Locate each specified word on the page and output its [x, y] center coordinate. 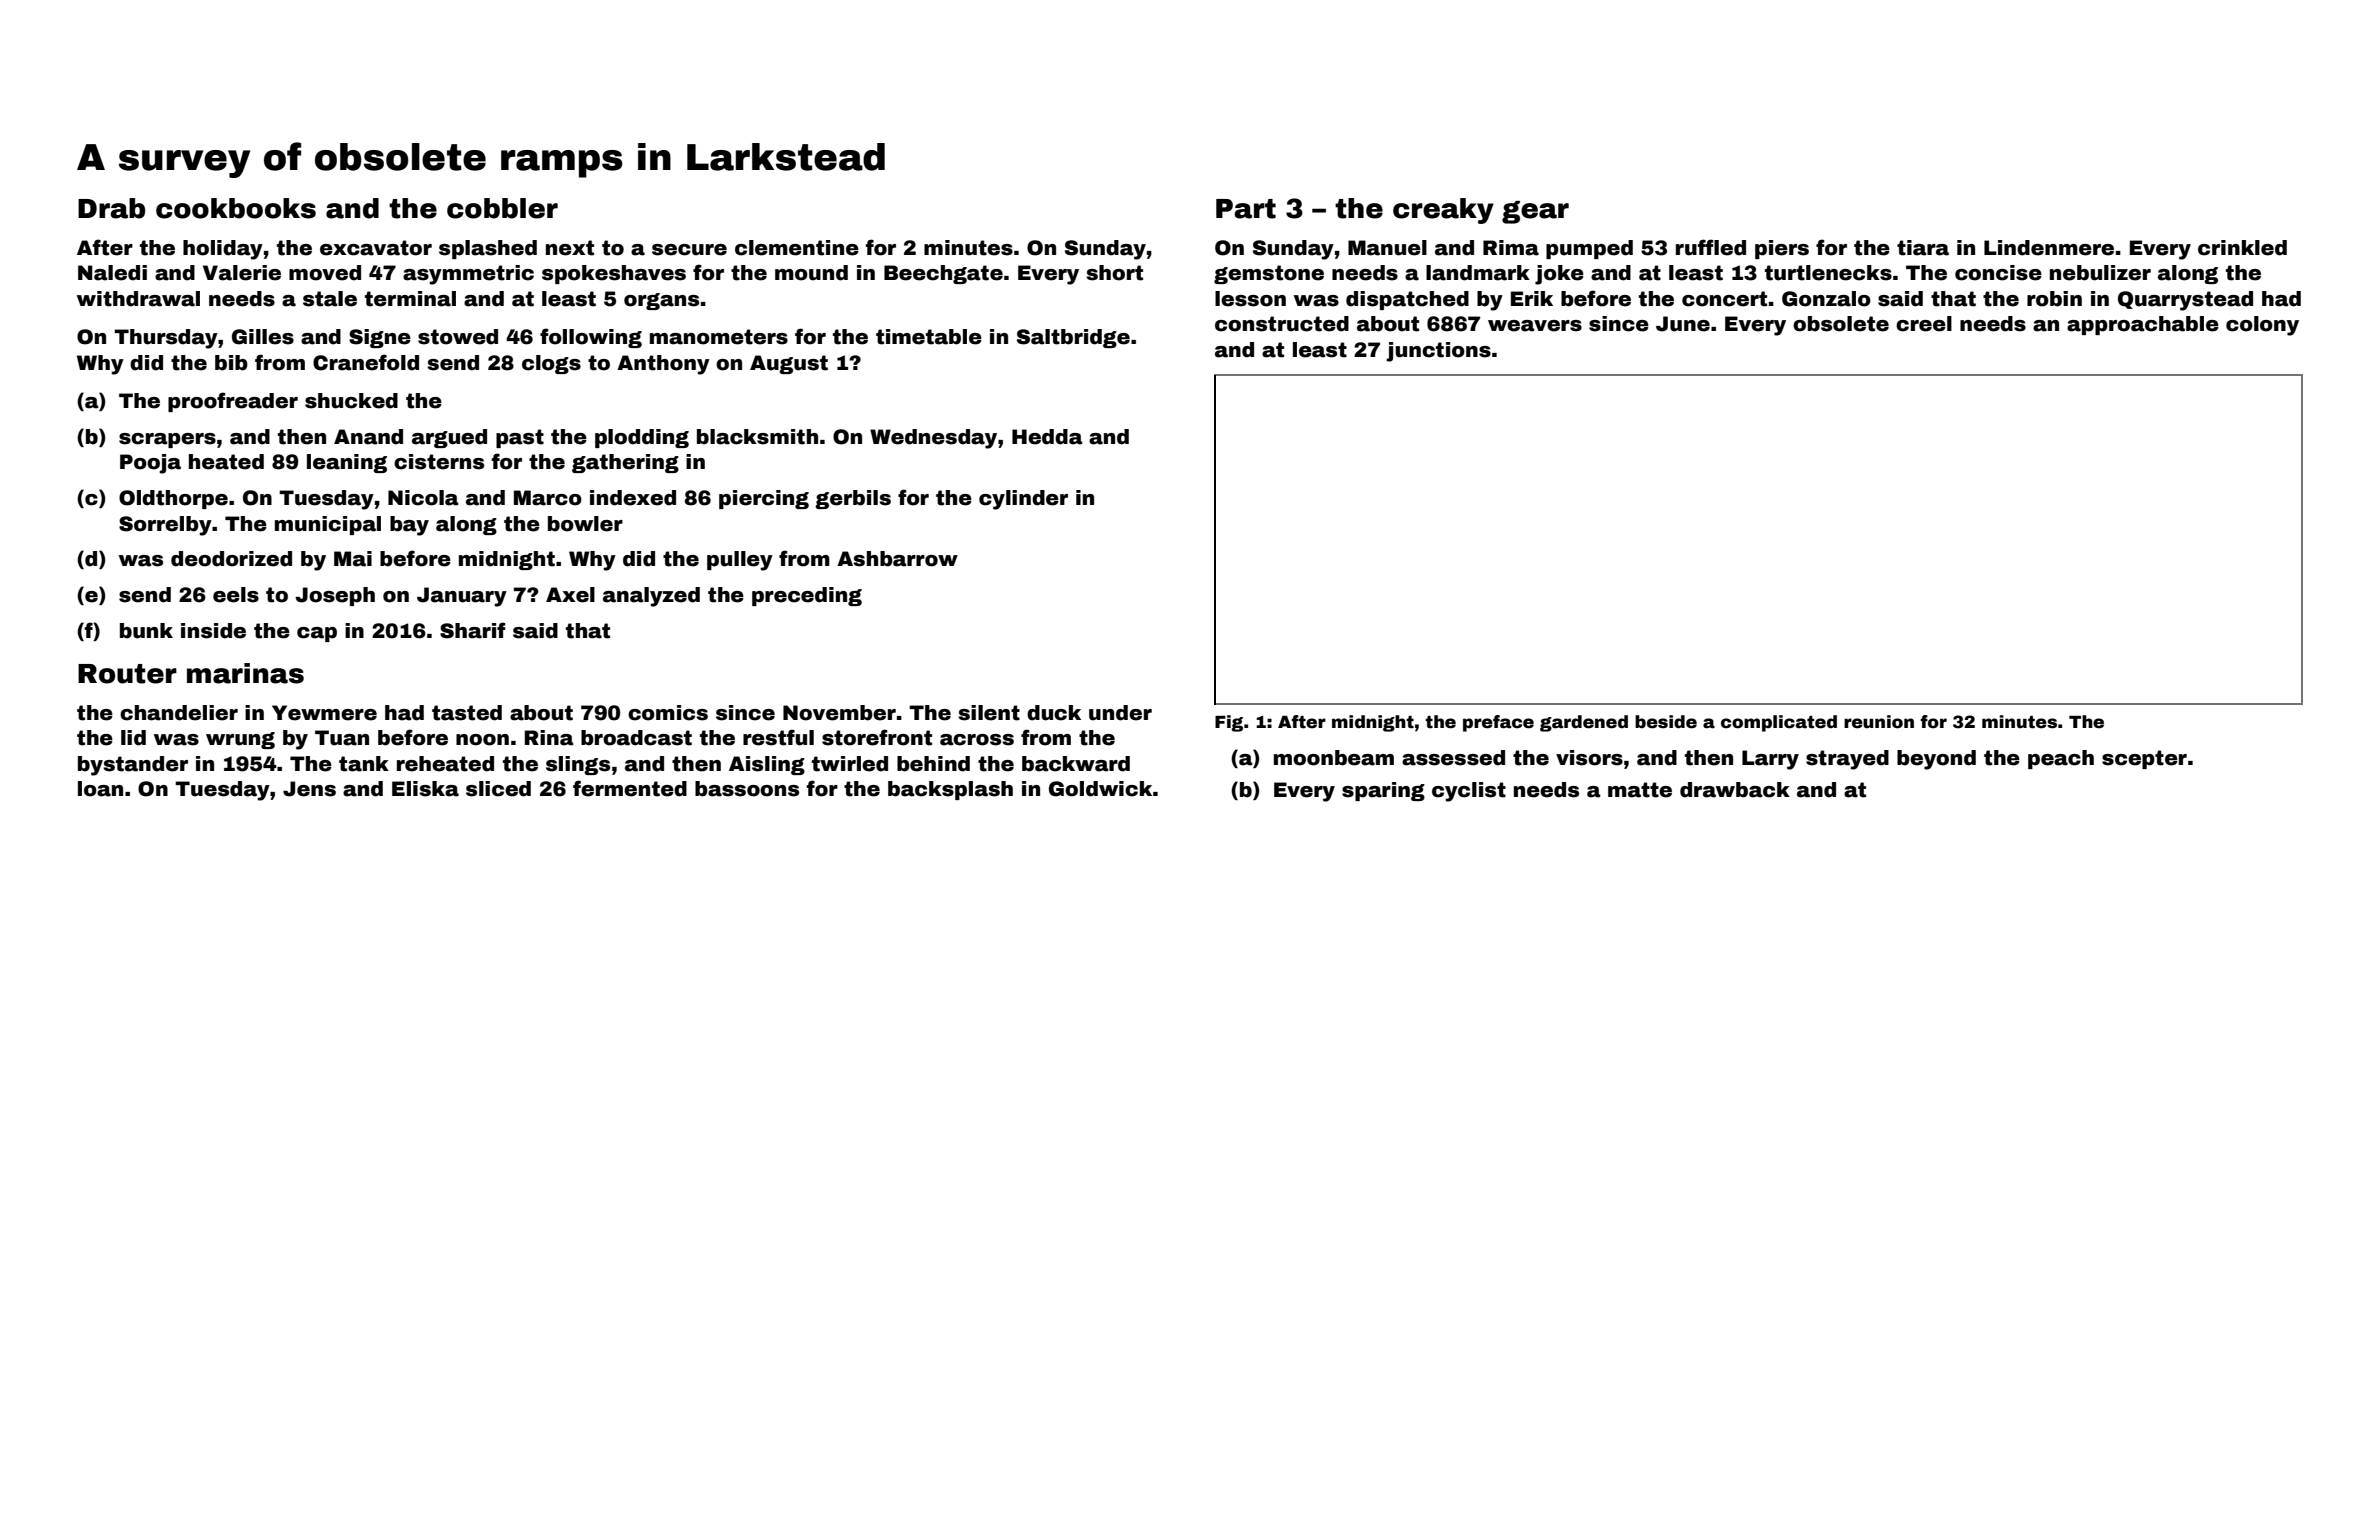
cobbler [502, 208]
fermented [630, 788]
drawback [1735, 790]
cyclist [1469, 792]
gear [1535, 212]
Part [1246, 209]
